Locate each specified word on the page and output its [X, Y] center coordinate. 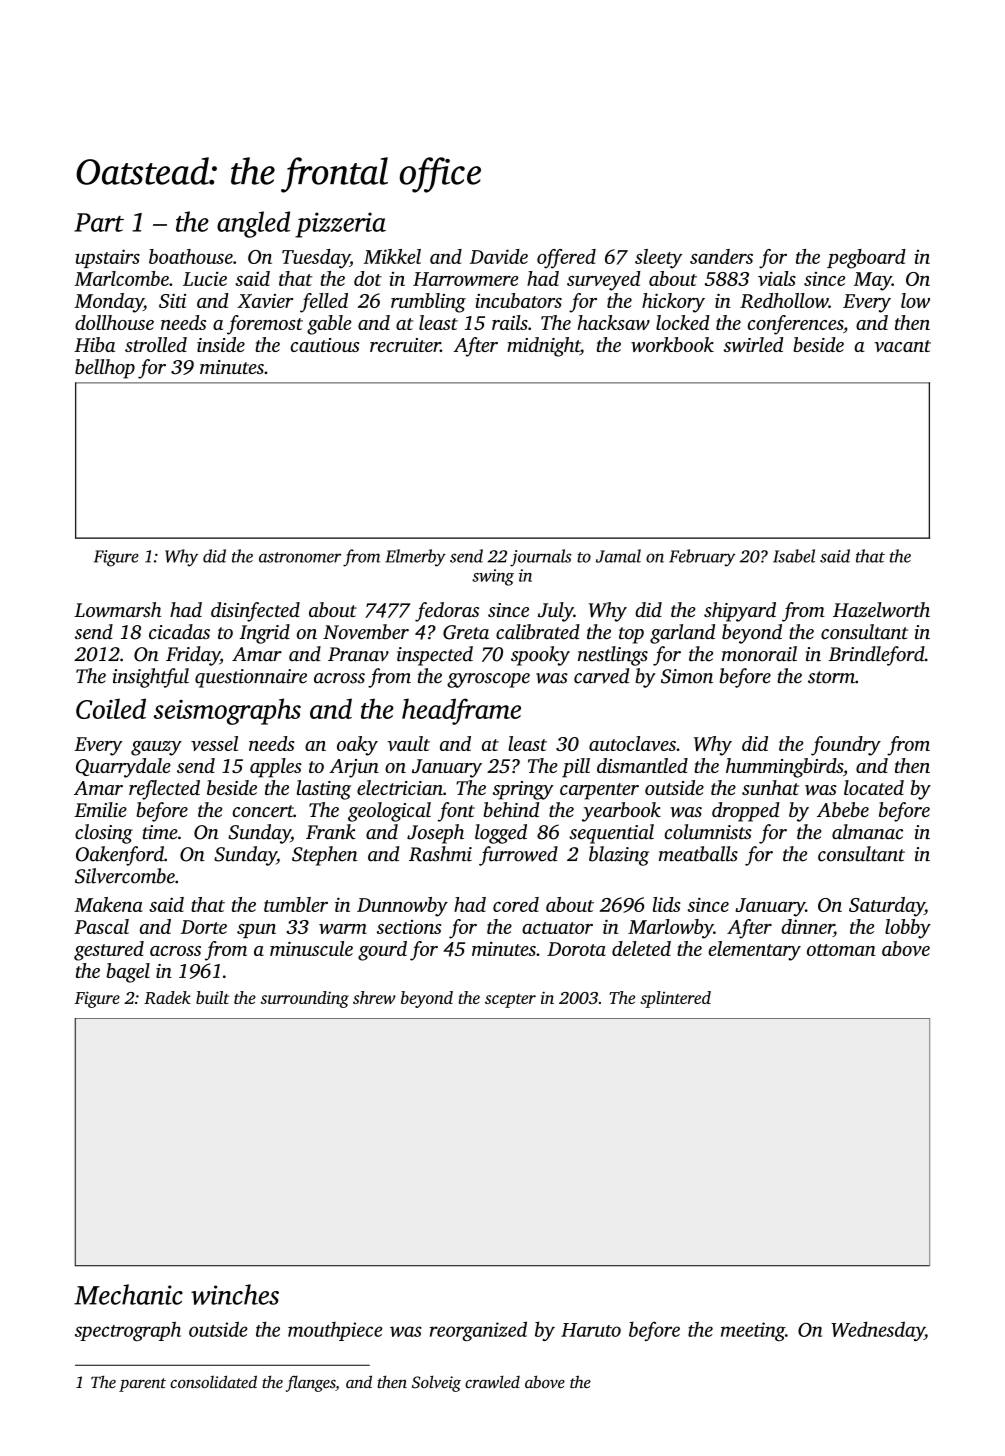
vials [777, 278]
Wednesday [878, 1331]
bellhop [105, 369]
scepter [510, 1001]
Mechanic [128, 1294]
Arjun [354, 768]
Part [99, 222]
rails [510, 322]
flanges [310, 1383]
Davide [499, 256]
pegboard [866, 259]
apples [276, 768]
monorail [759, 654]
